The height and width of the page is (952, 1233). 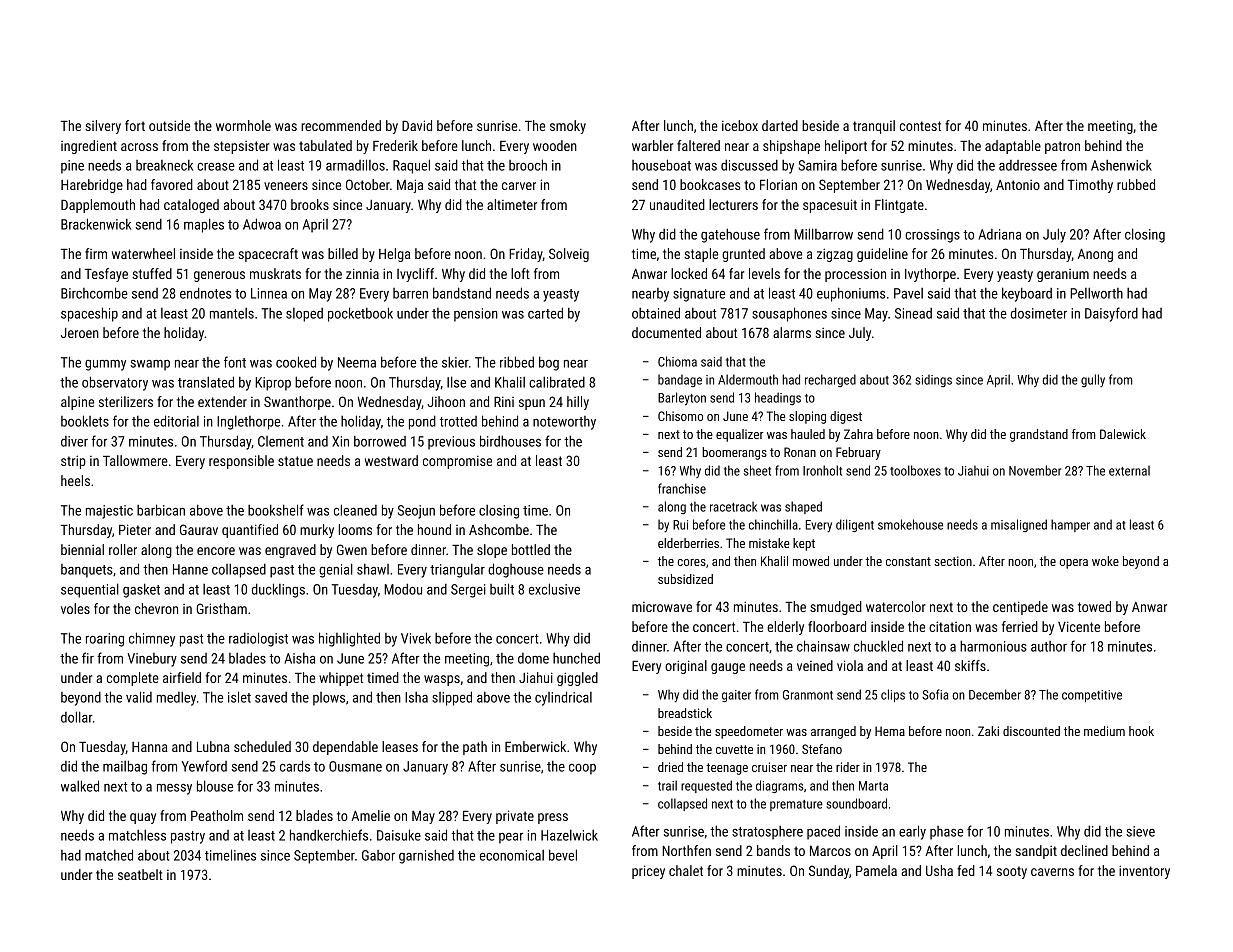 I want to click on Swanthorpe, so click(x=297, y=403).
